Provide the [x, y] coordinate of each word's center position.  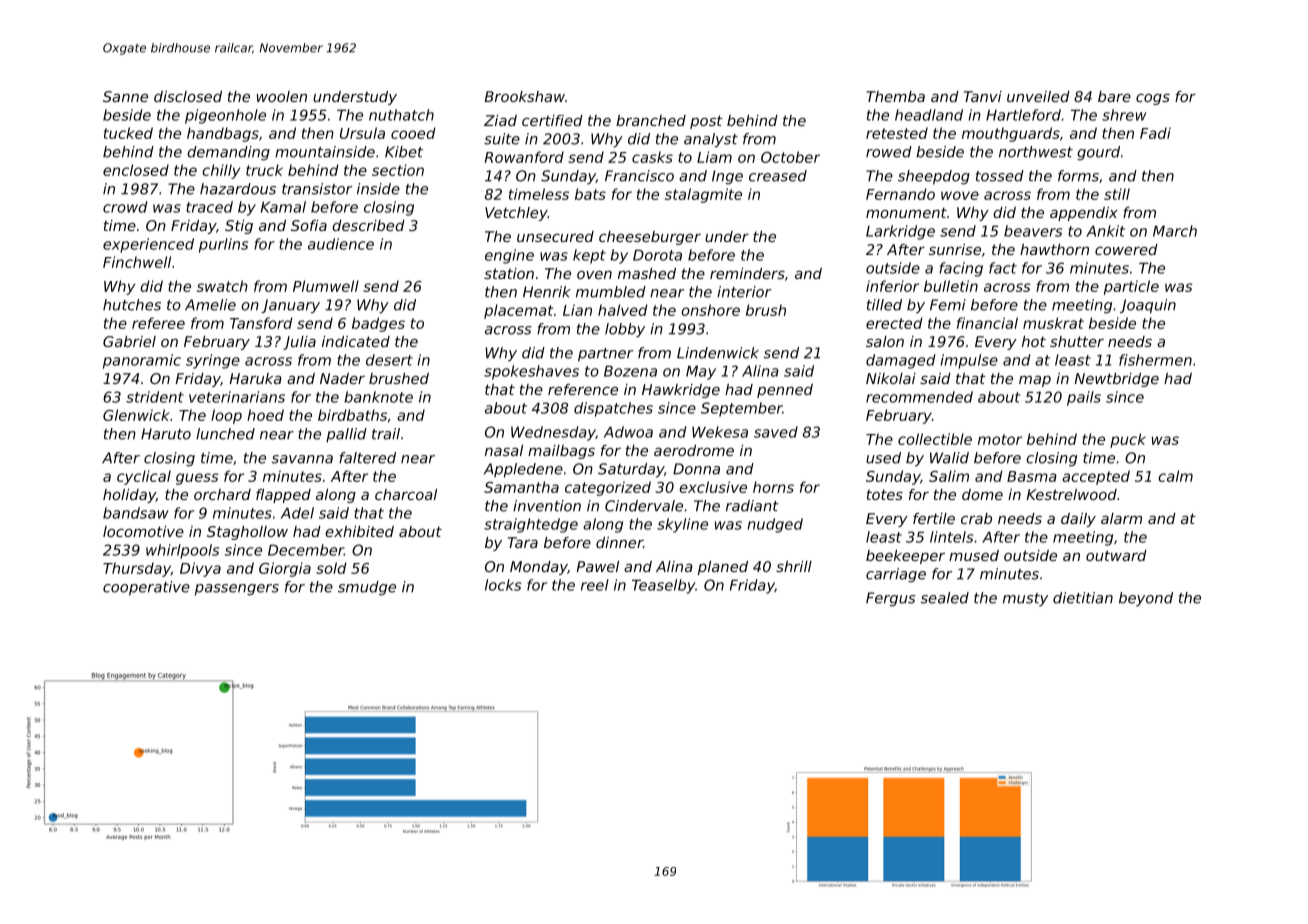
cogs [1153, 99]
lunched [225, 434]
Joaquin [1148, 306]
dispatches [613, 409]
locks [503, 585]
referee [158, 323]
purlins [223, 245]
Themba [895, 96]
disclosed [188, 96]
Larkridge [900, 232]
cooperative [146, 588]
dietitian [1083, 598]
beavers [1033, 231]
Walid [949, 458]
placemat [519, 311]
